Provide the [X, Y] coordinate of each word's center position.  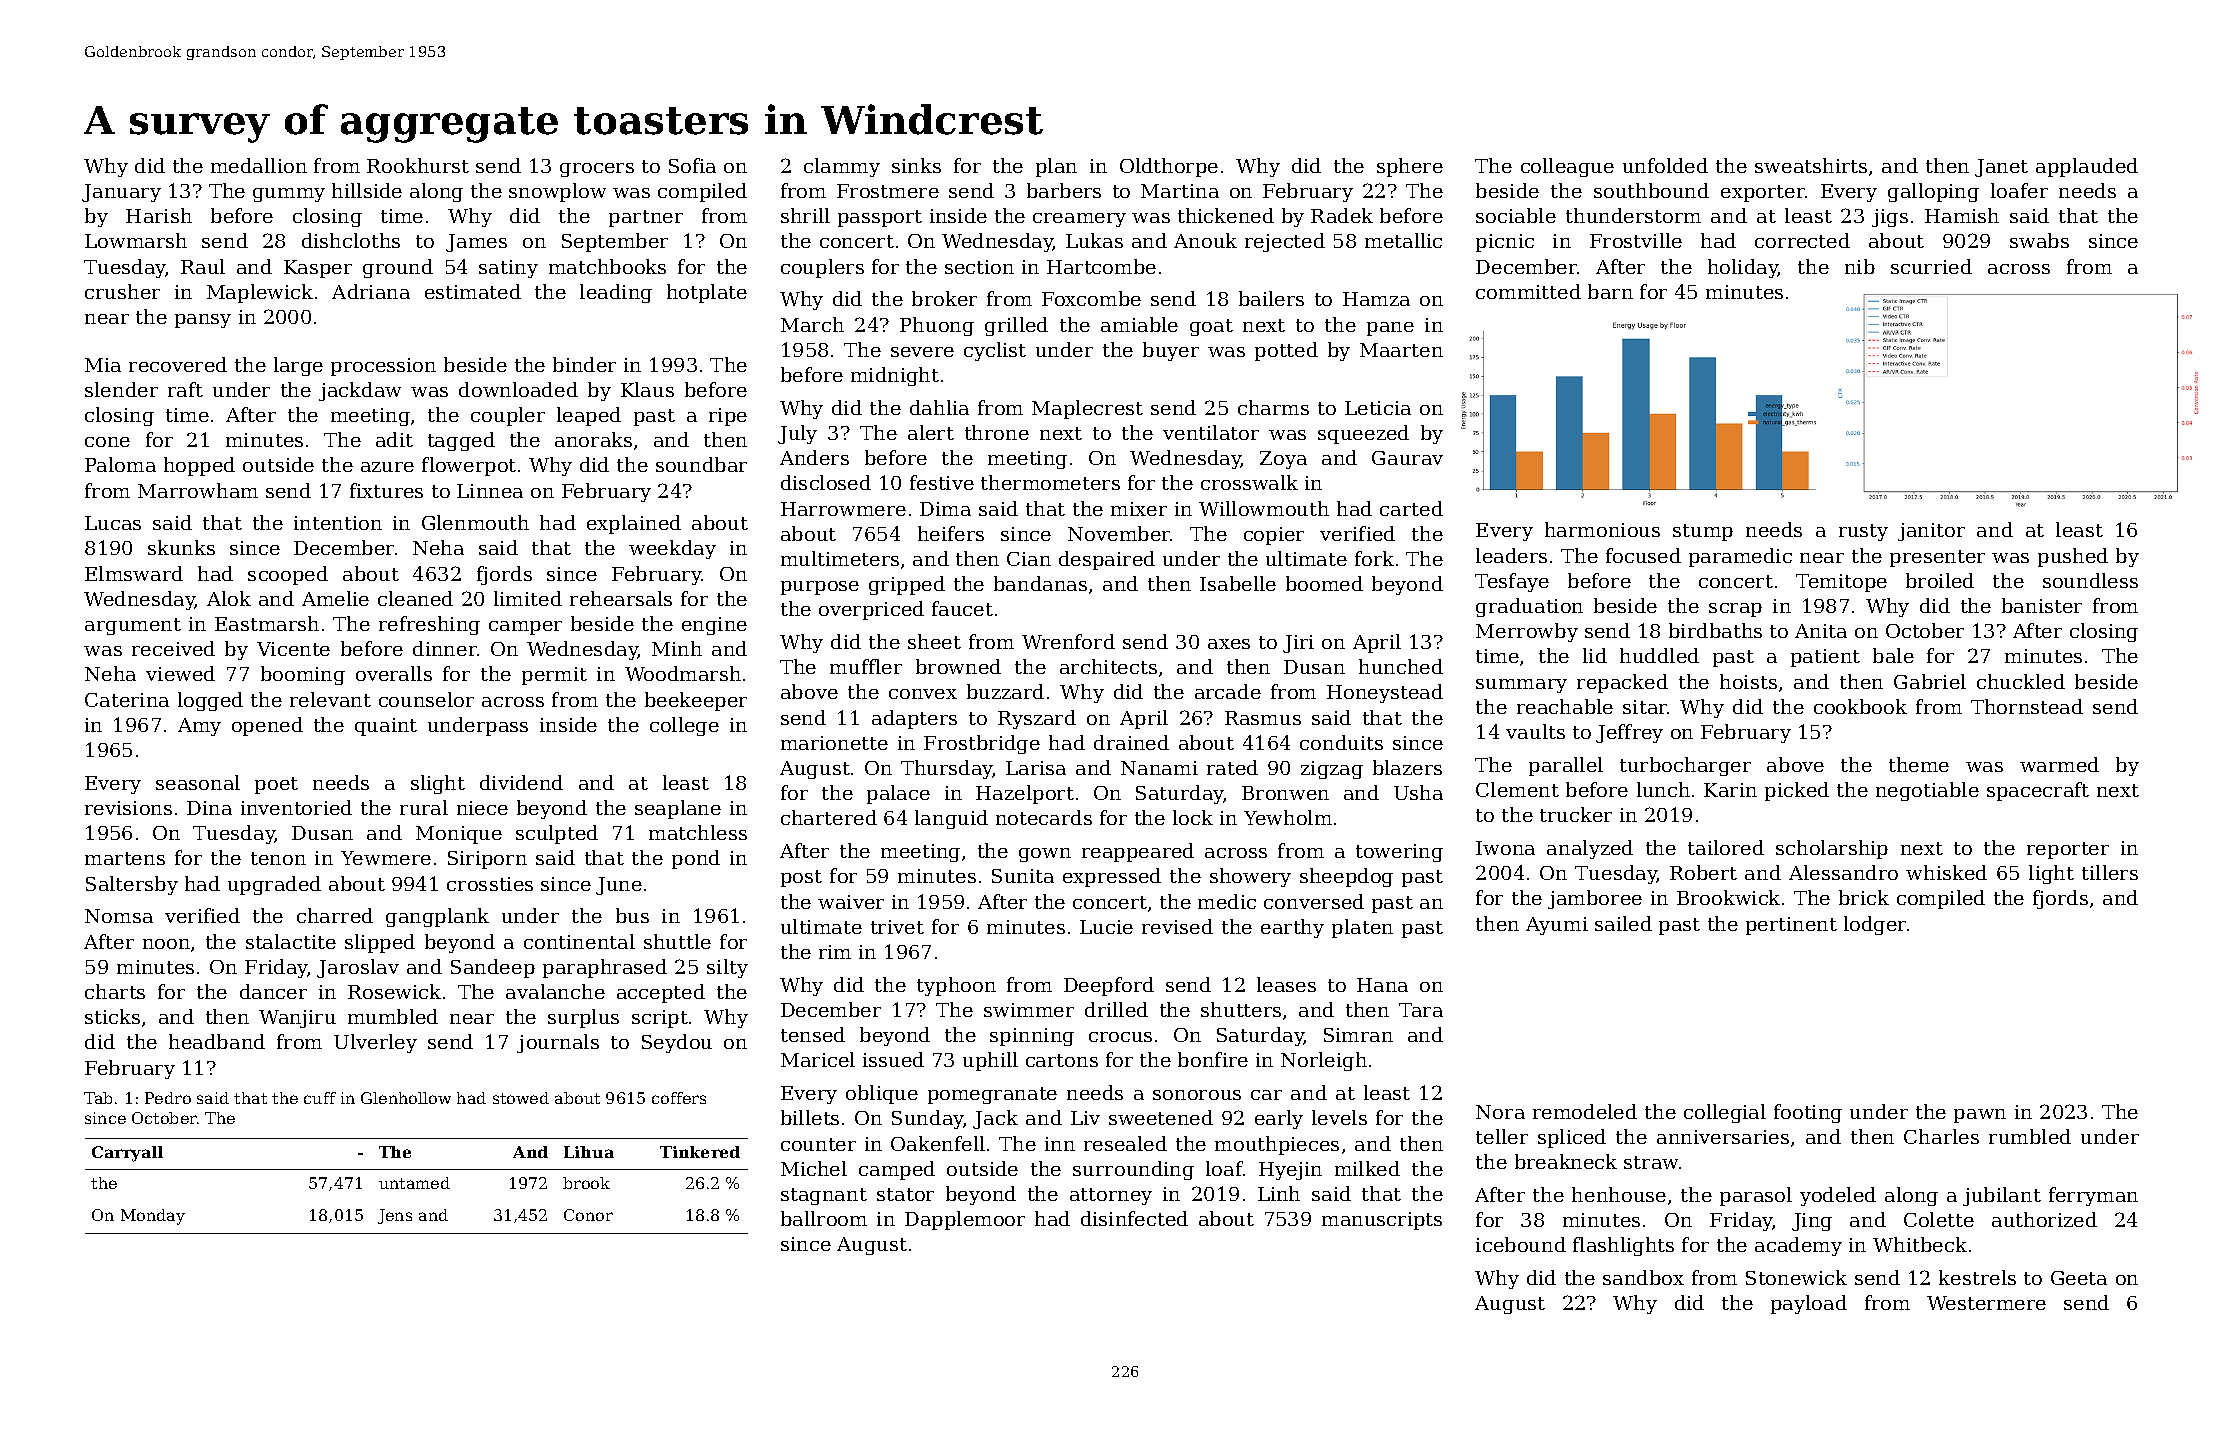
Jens [395, 1216]
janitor [1931, 532]
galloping [1933, 192]
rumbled [2030, 1136]
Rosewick [394, 991]
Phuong [937, 326]
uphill [990, 1061]
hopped [199, 466]
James [476, 243]
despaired [1107, 560]
